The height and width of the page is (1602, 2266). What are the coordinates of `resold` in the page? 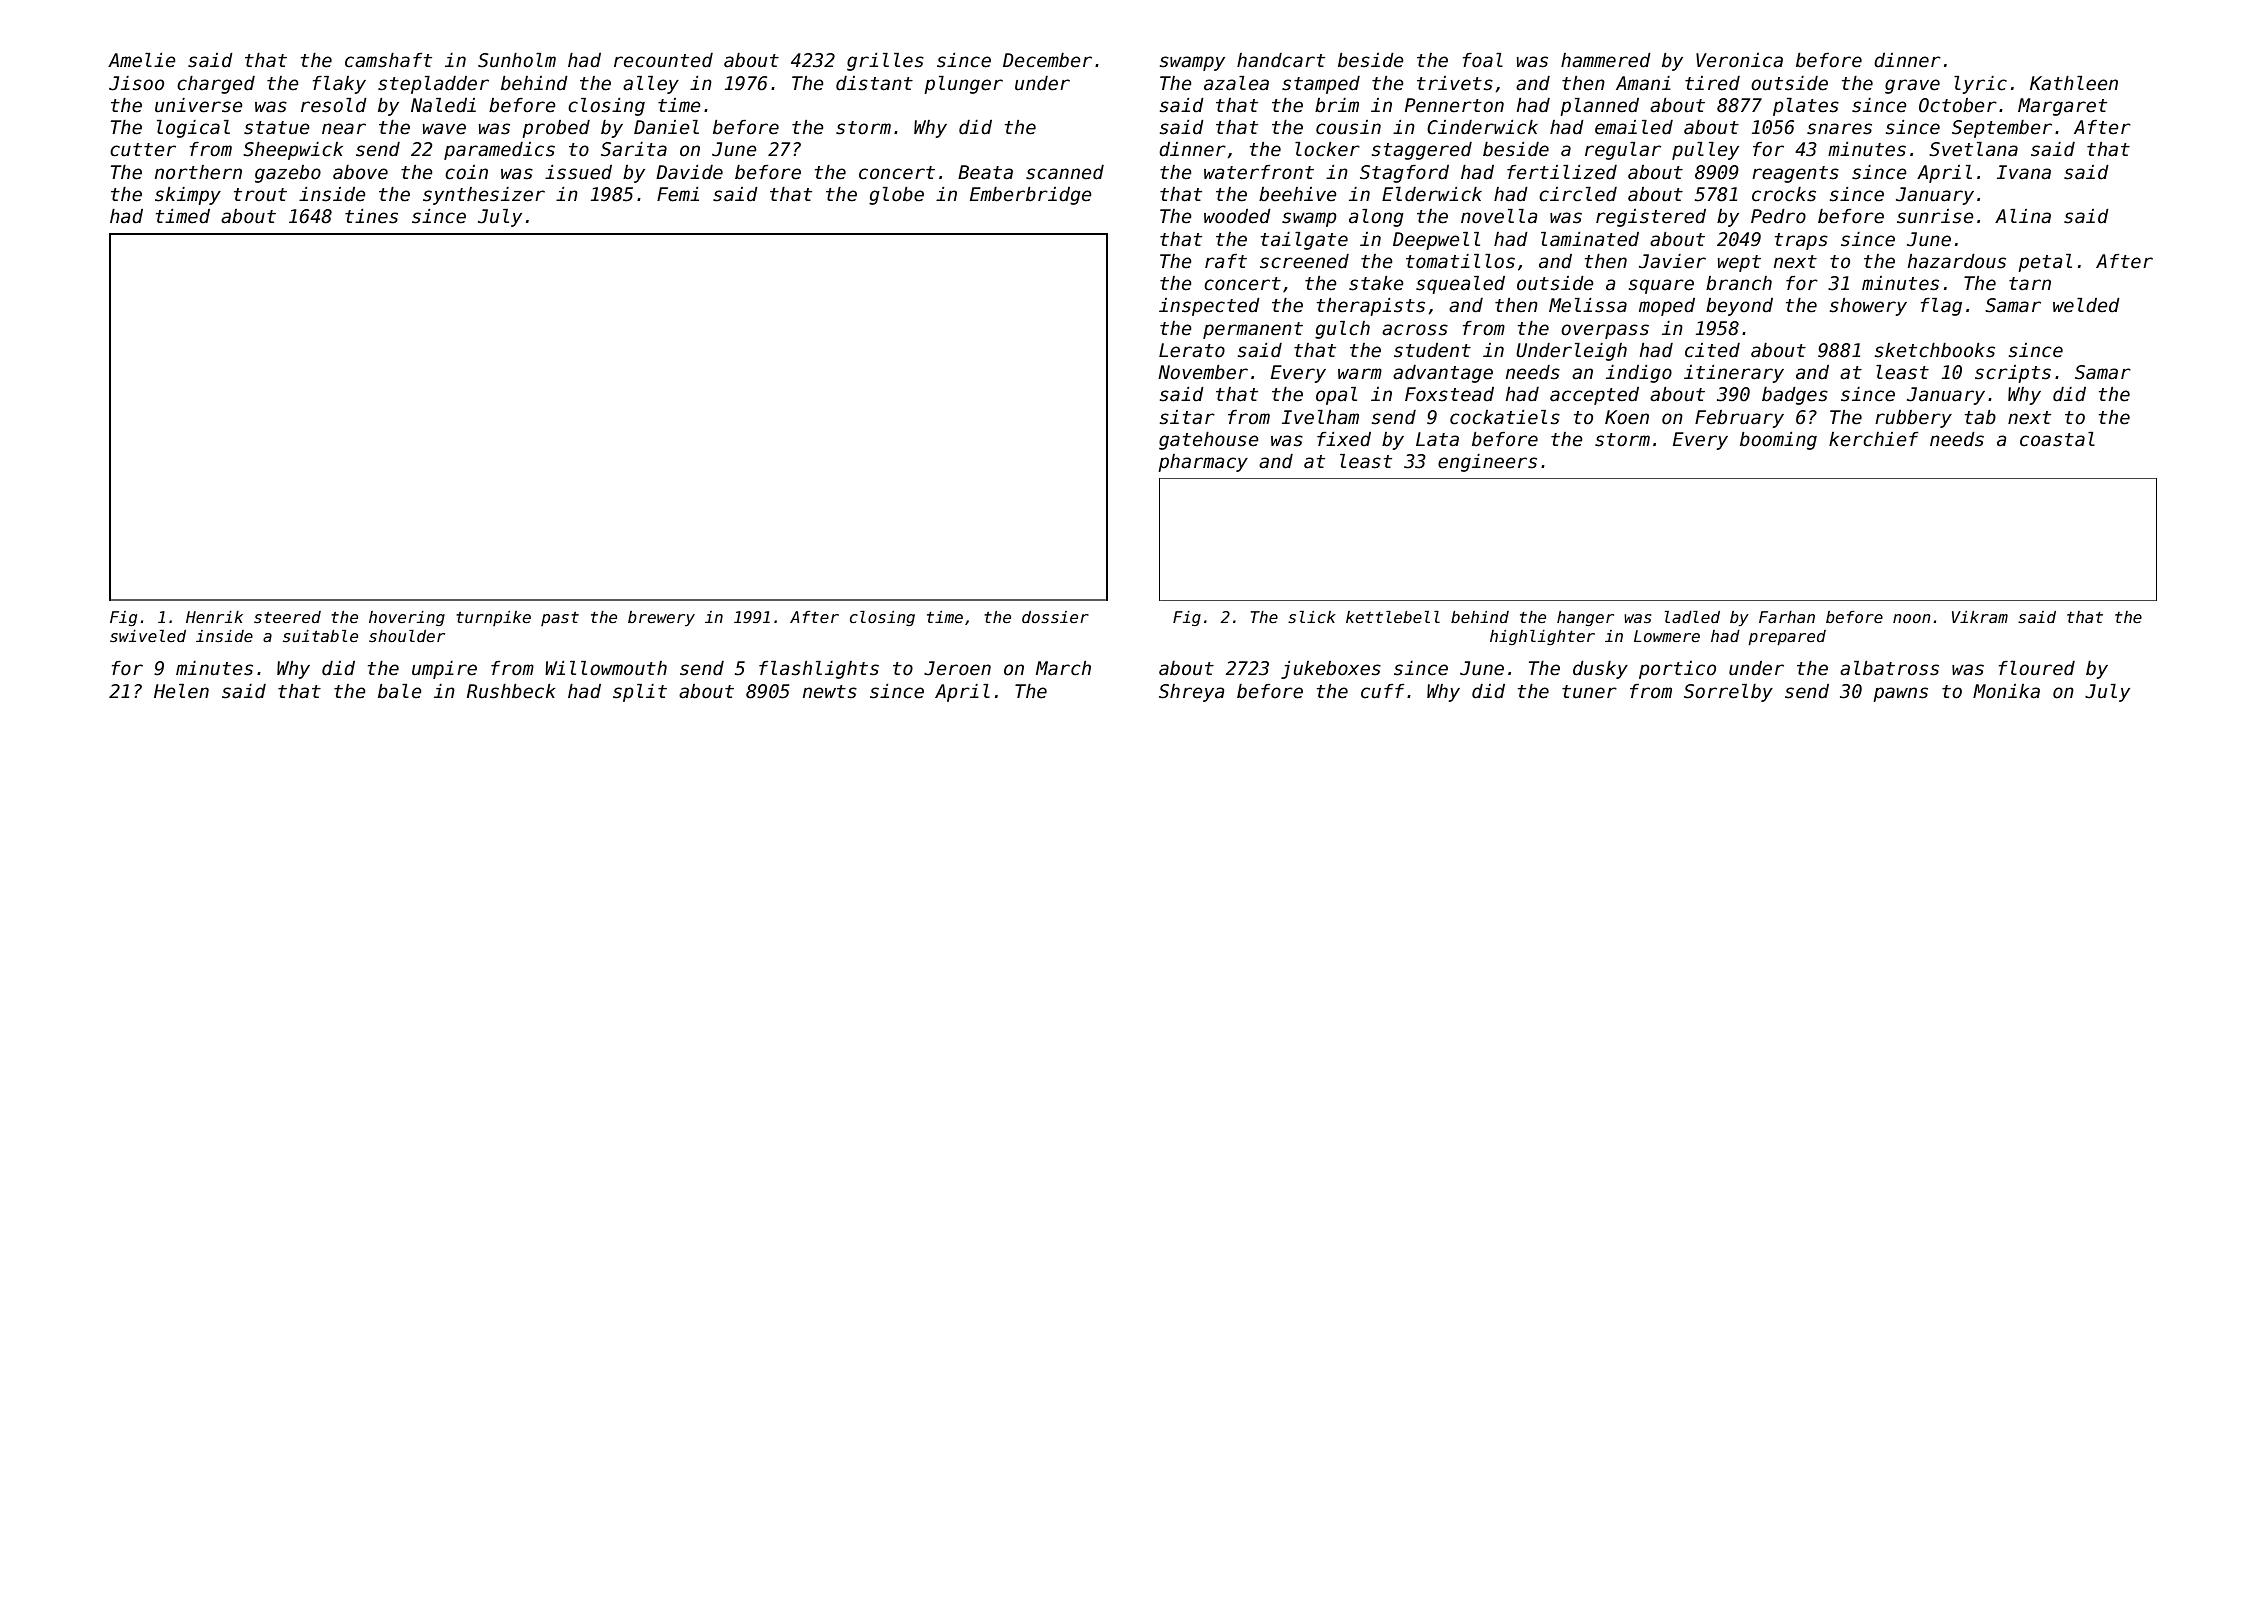 It's located at (334, 105).
